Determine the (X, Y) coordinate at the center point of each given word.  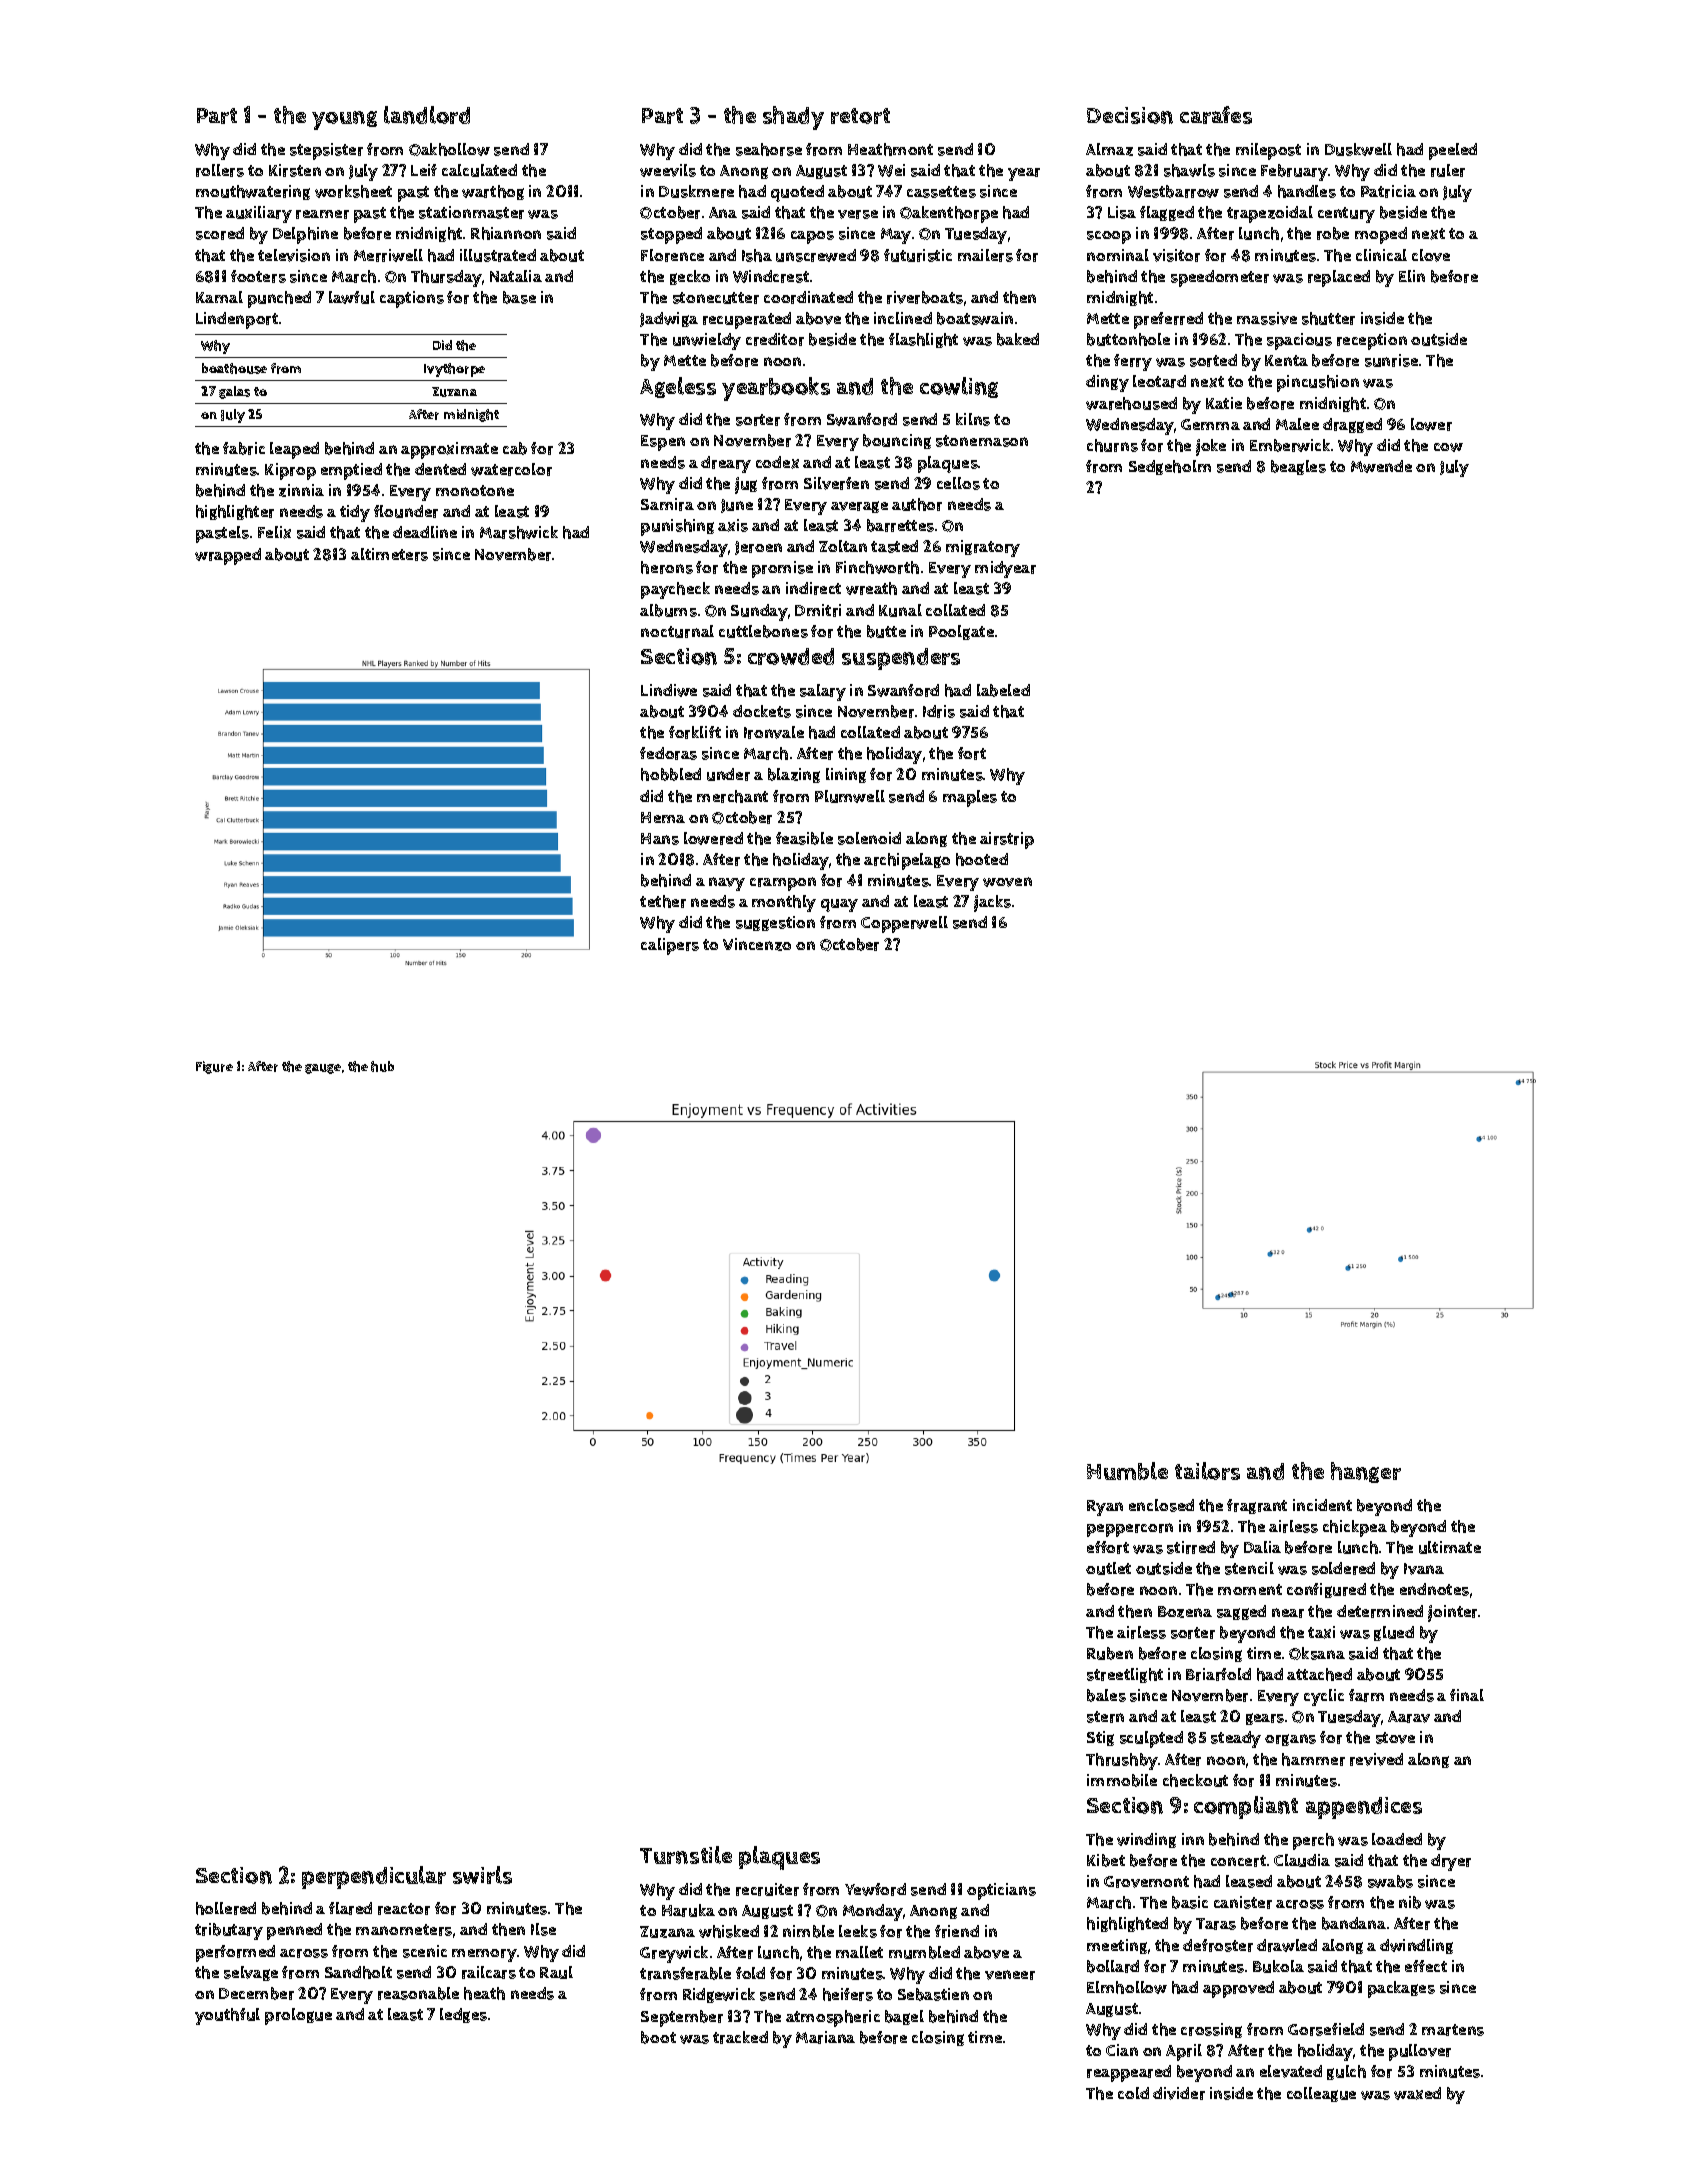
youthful (227, 2016)
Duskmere (696, 191)
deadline (425, 532)
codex (777, 462)
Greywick (674, 1954)
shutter (1328, 318)
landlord (427, 115)
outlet (1108, 1568)
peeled (1453, 151)
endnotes (1434, 1589)
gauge (323, 1069)
